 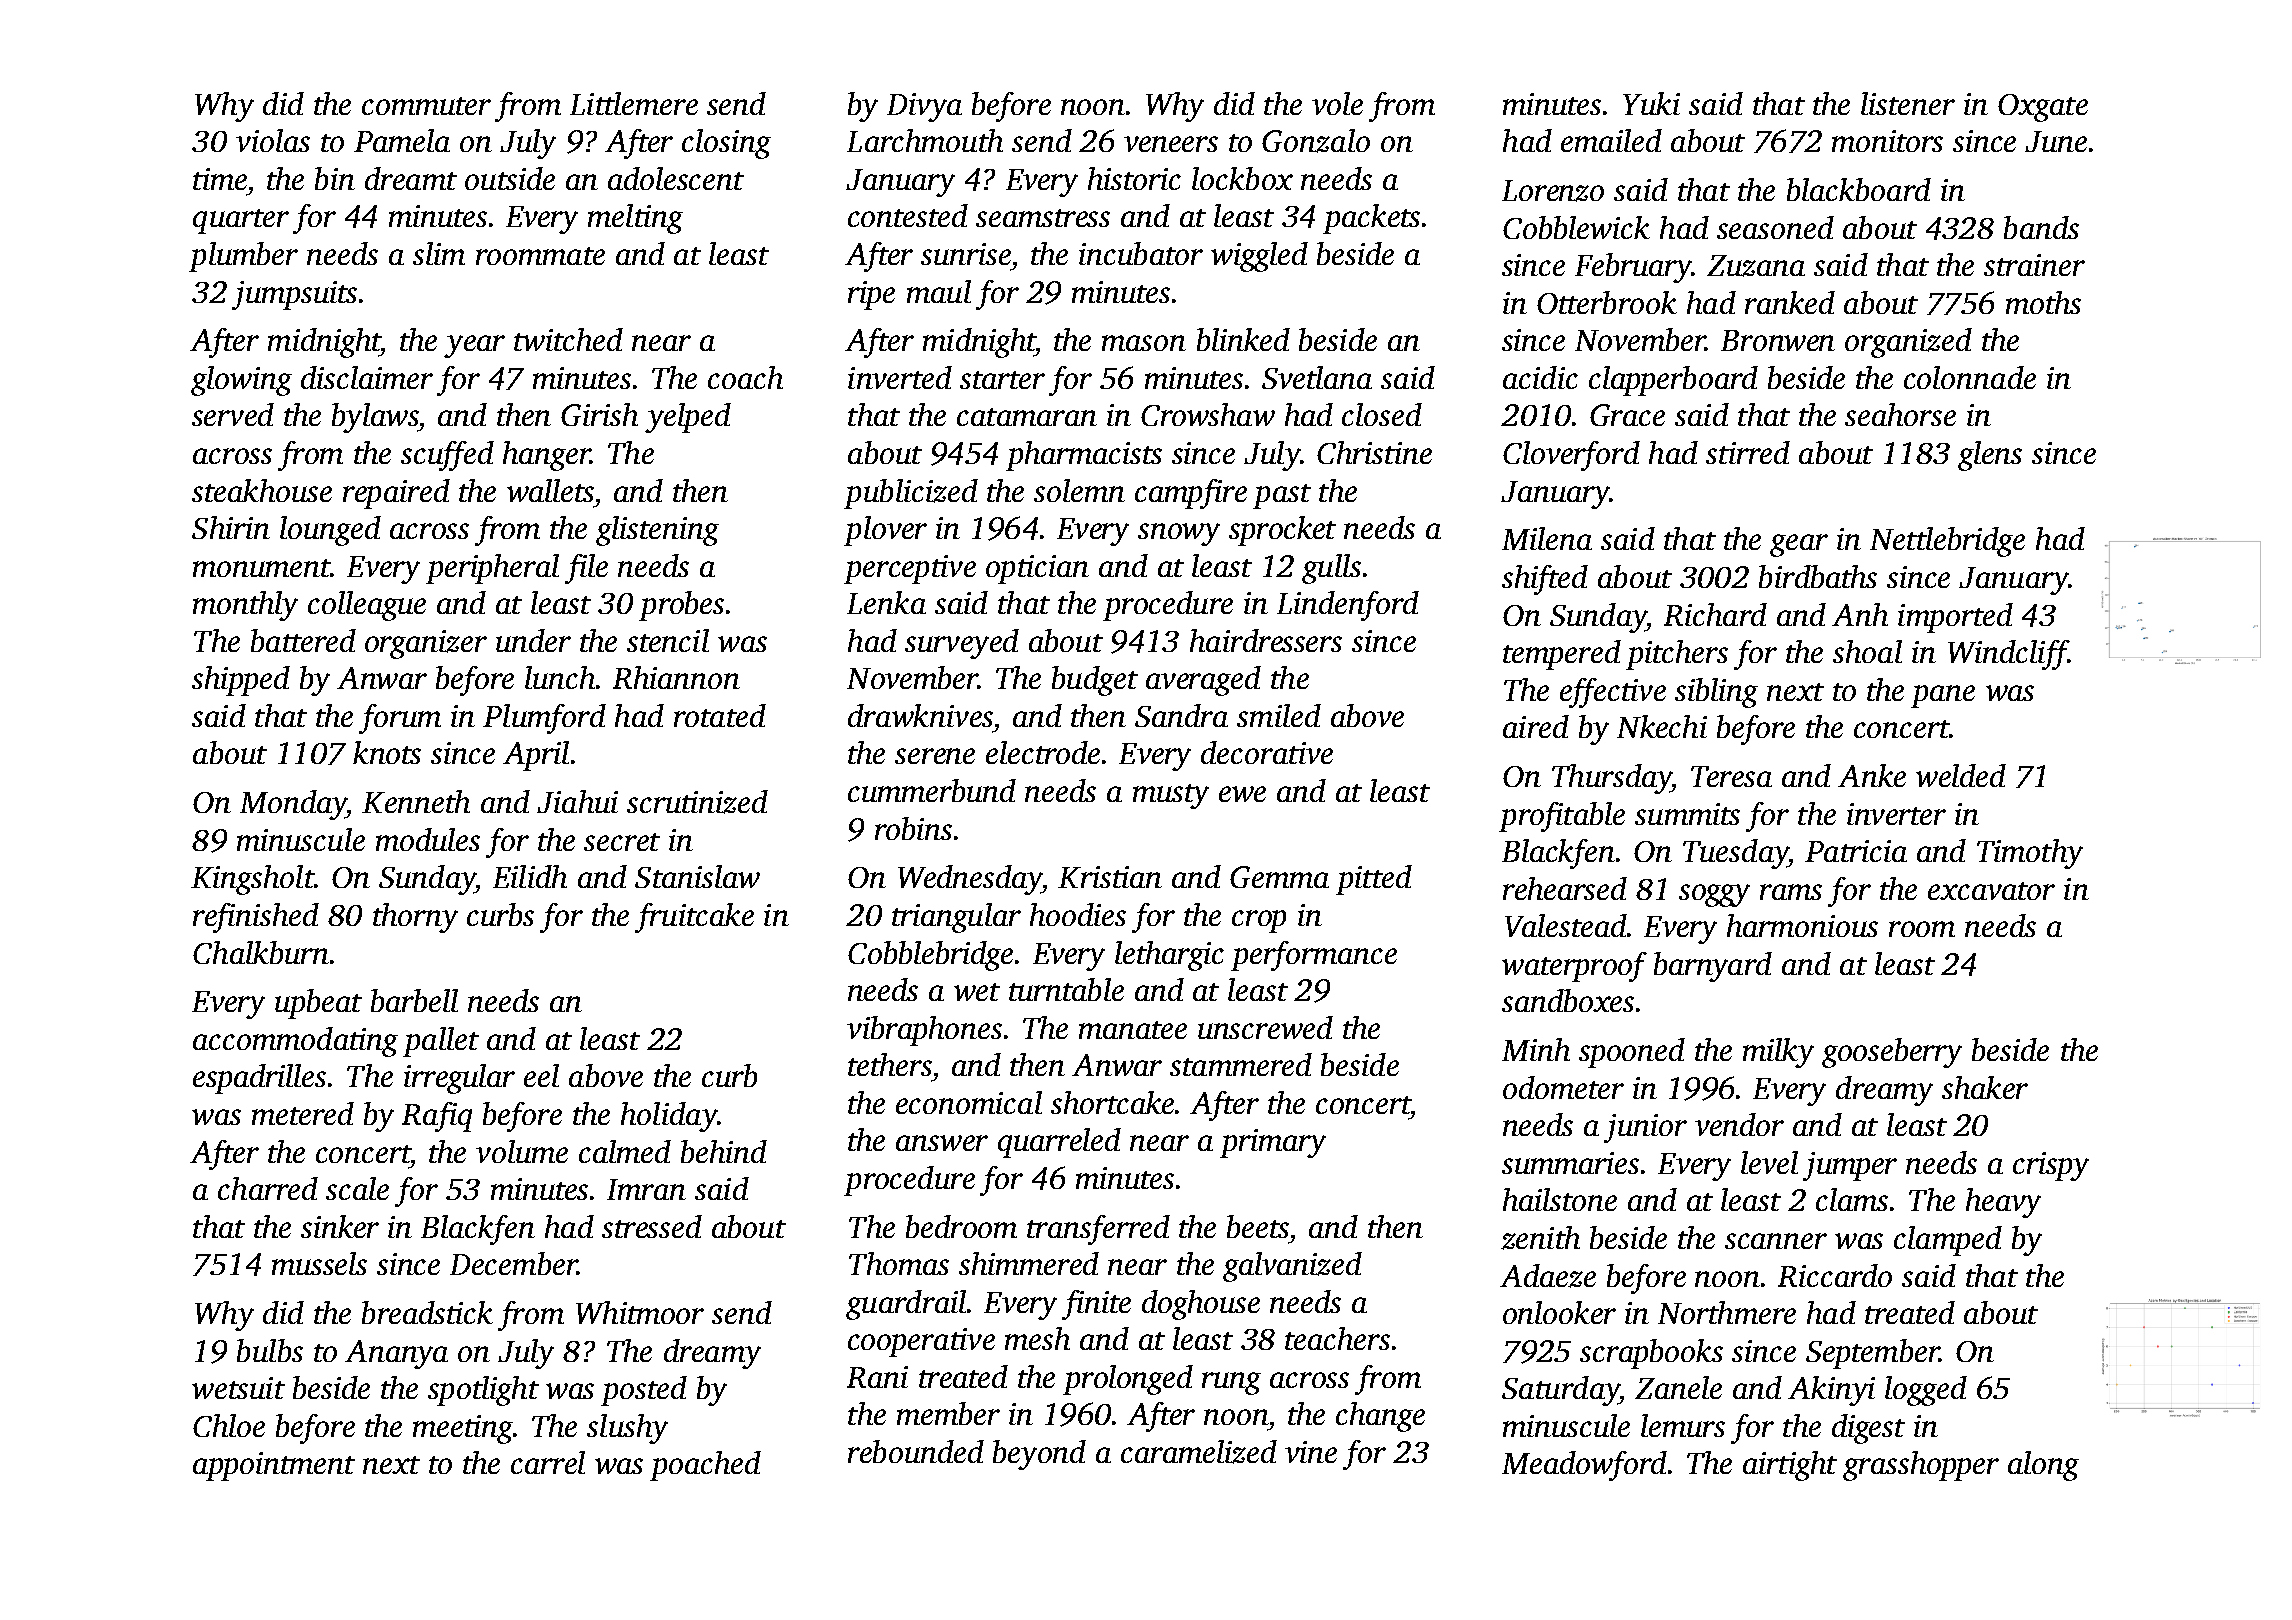 What do you see at coordinates (243, 257) in the document?
I see `plumber` at bounding box center [243, 257].
